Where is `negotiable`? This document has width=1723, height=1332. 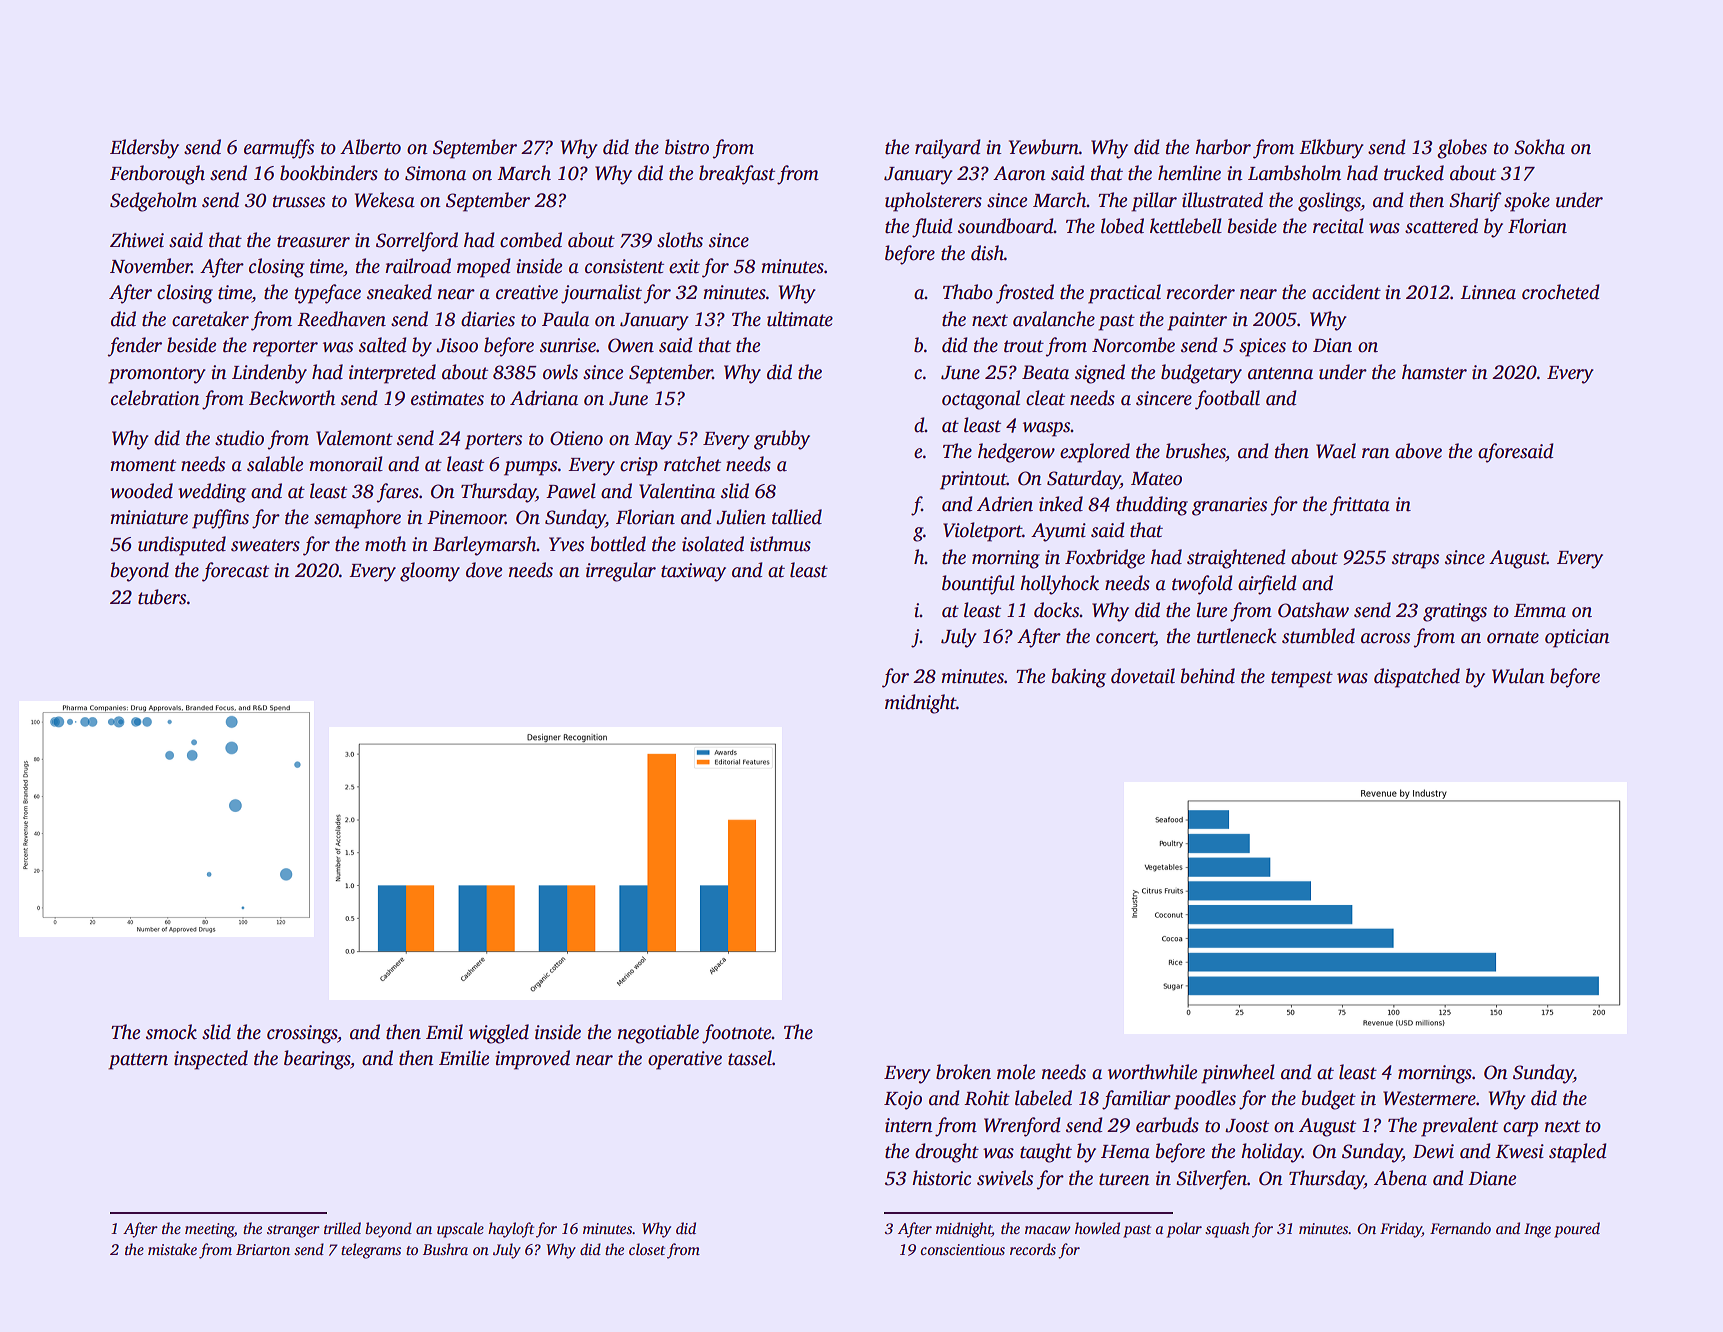 negotiable is located at coordinates (658, 1034).
